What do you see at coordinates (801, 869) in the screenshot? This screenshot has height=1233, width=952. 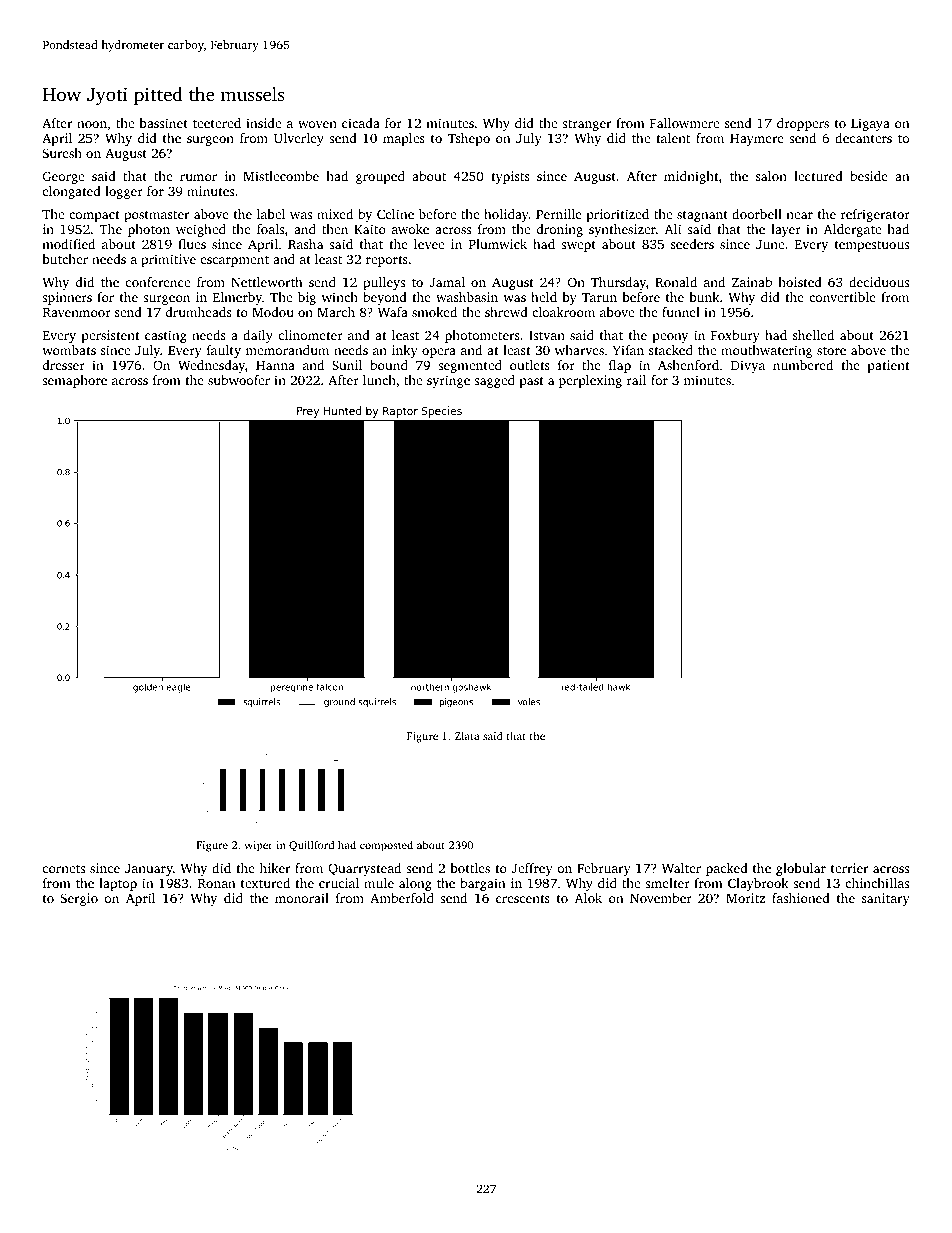 I see `globular` at bounding box center [801, 869].
